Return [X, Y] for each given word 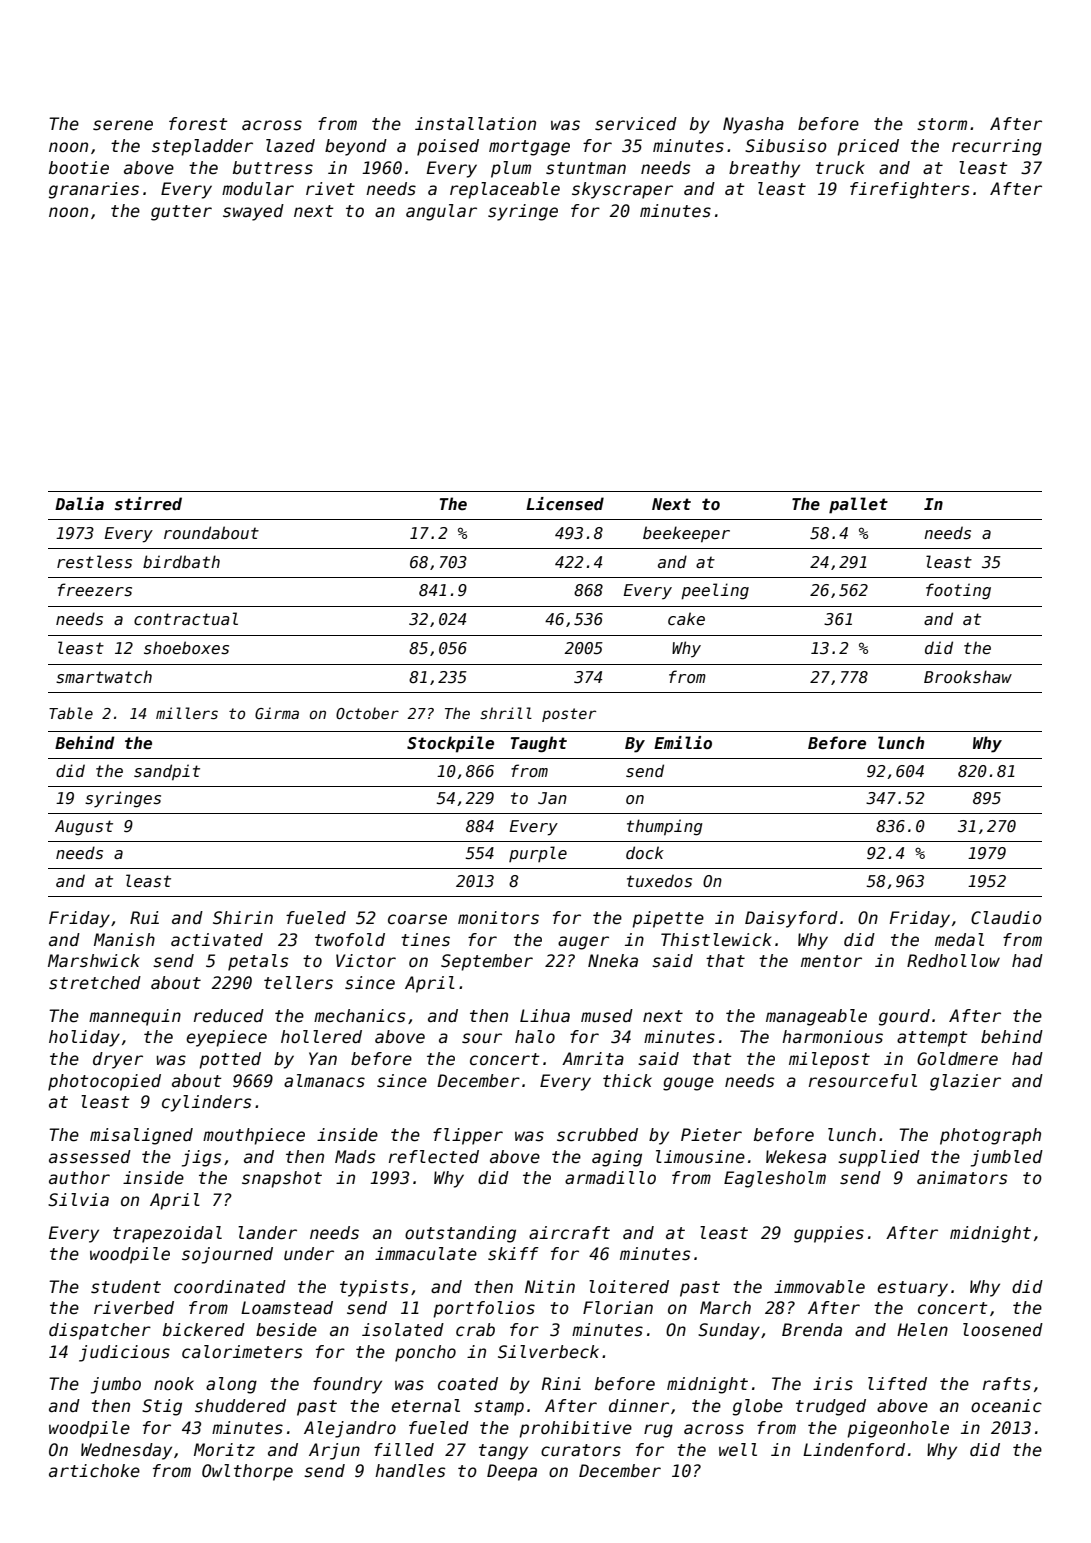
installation [475, 124]
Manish [124, 940]
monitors [498, 918]
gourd [904, 1017]
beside [286, 1330]
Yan [323, 1058]
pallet [858, 505]
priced [868, 147]
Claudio [1006, 918]
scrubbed [597, 1135]
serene [123, 125]
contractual [186, 618]
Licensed [565, 504]
